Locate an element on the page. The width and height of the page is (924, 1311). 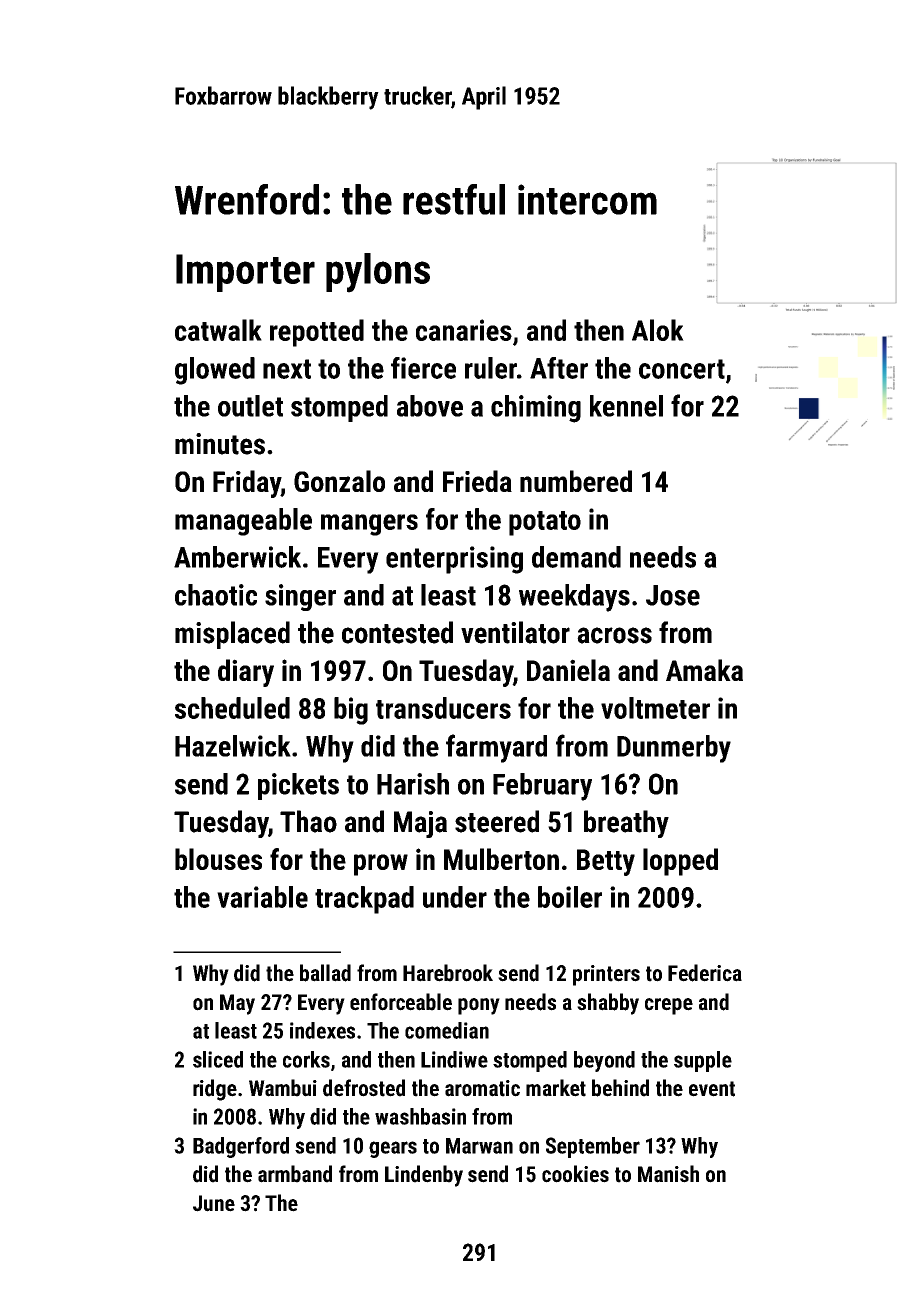
catwalk is located at coordinates (218, 330).
